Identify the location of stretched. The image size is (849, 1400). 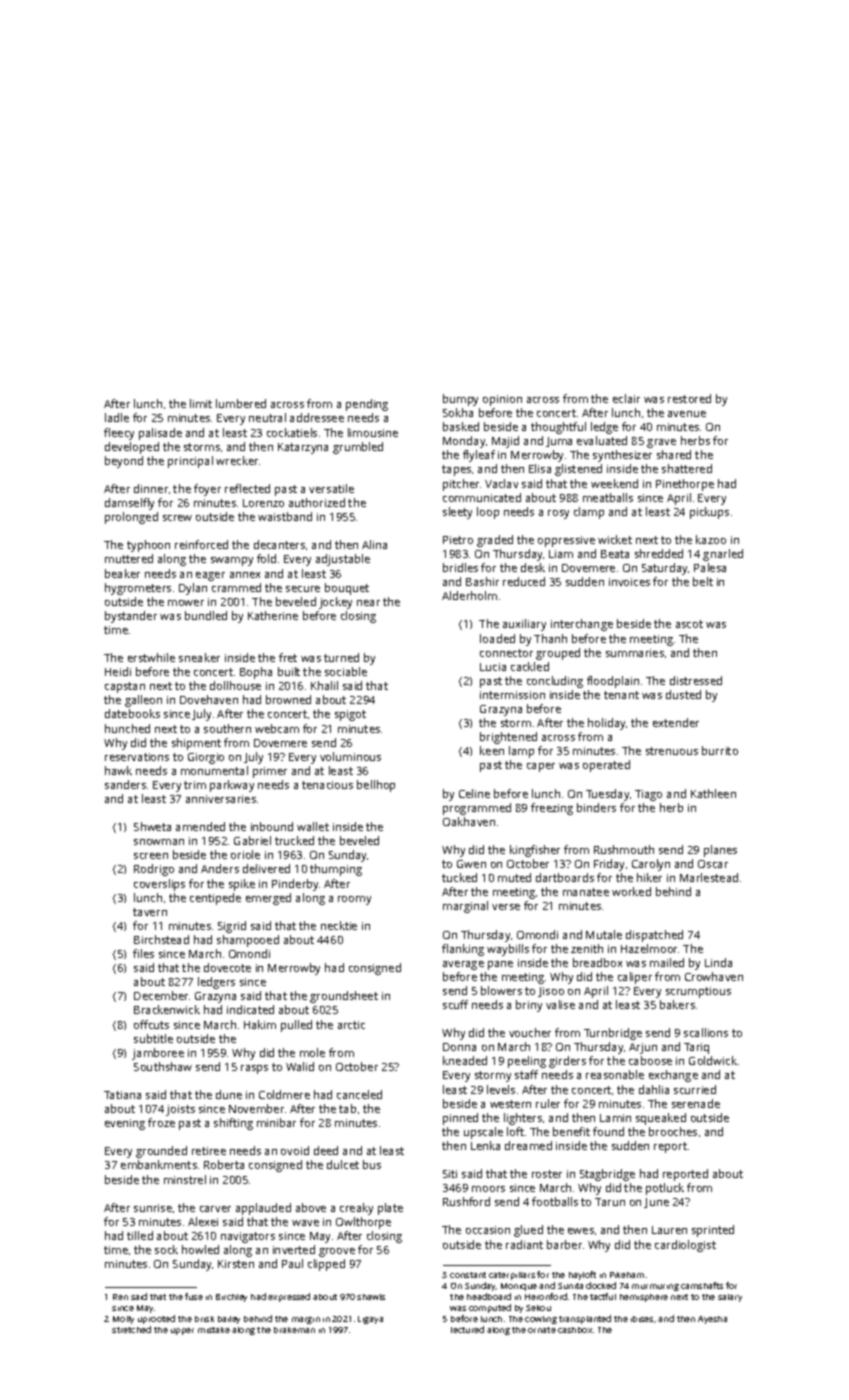
(131, 1329).
